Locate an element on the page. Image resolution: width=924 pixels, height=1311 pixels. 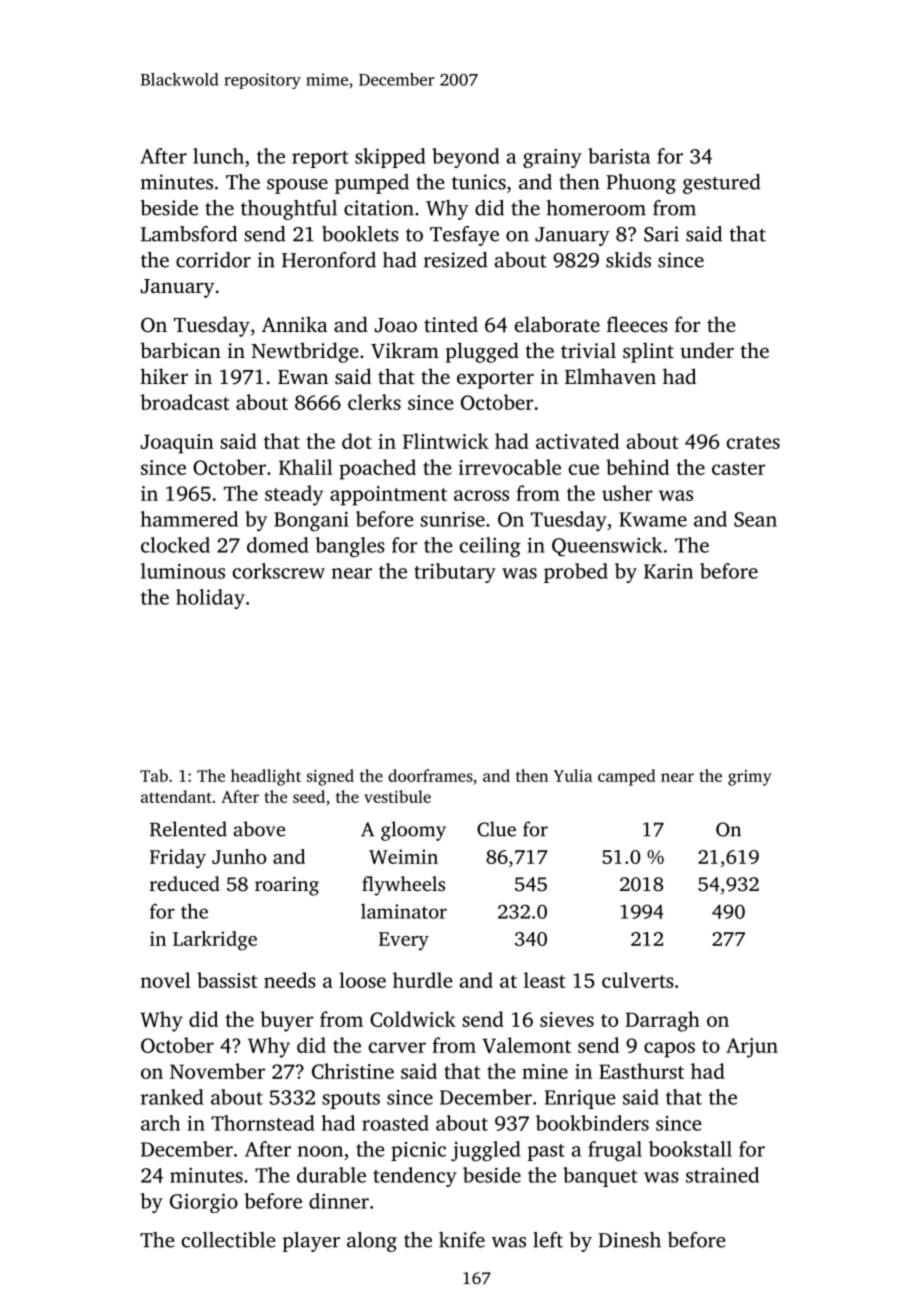
skids is located at coordinates (628, 260).
